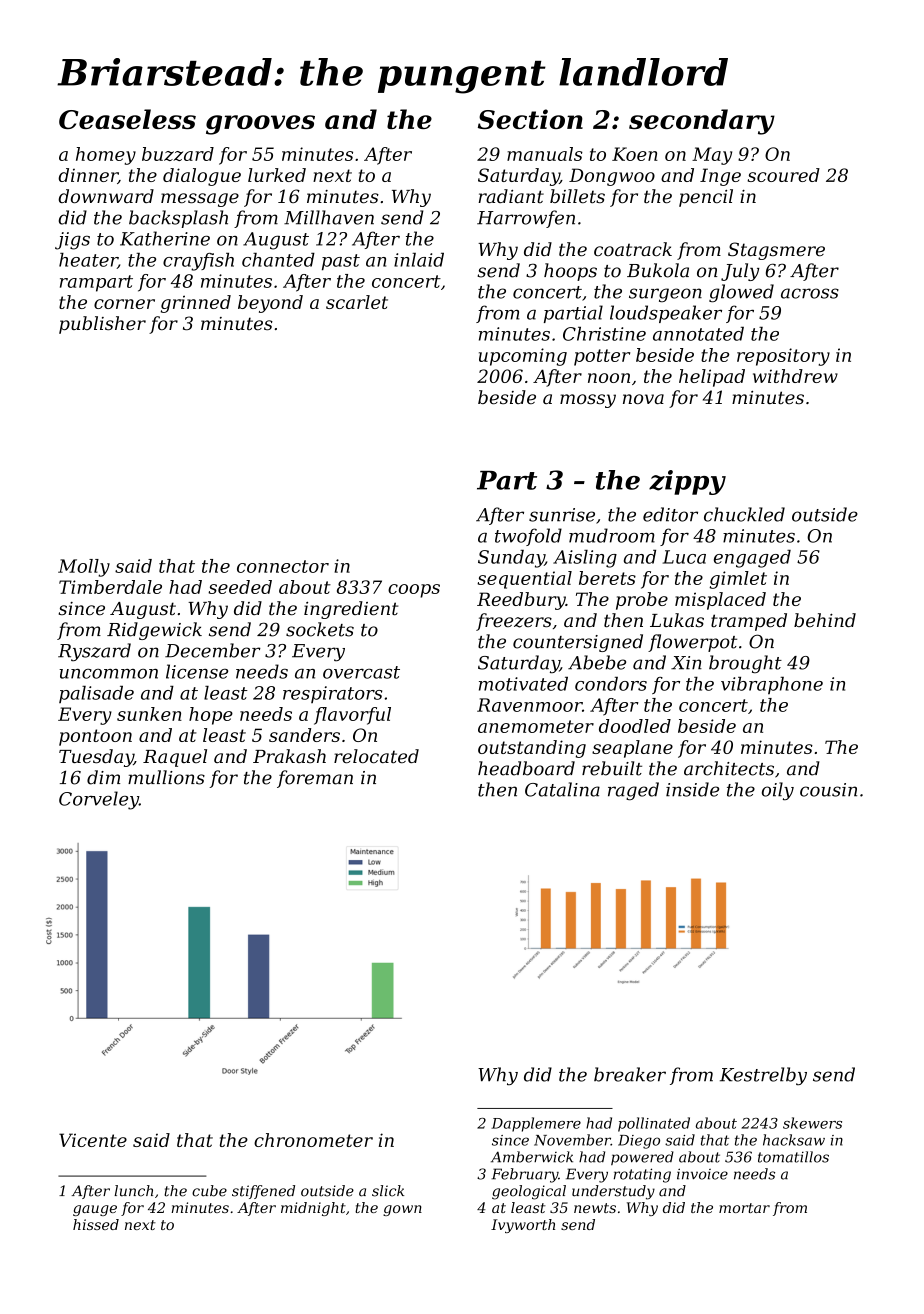 The image size is (924, 1314). I want to click on behind, so click(825, 620).
